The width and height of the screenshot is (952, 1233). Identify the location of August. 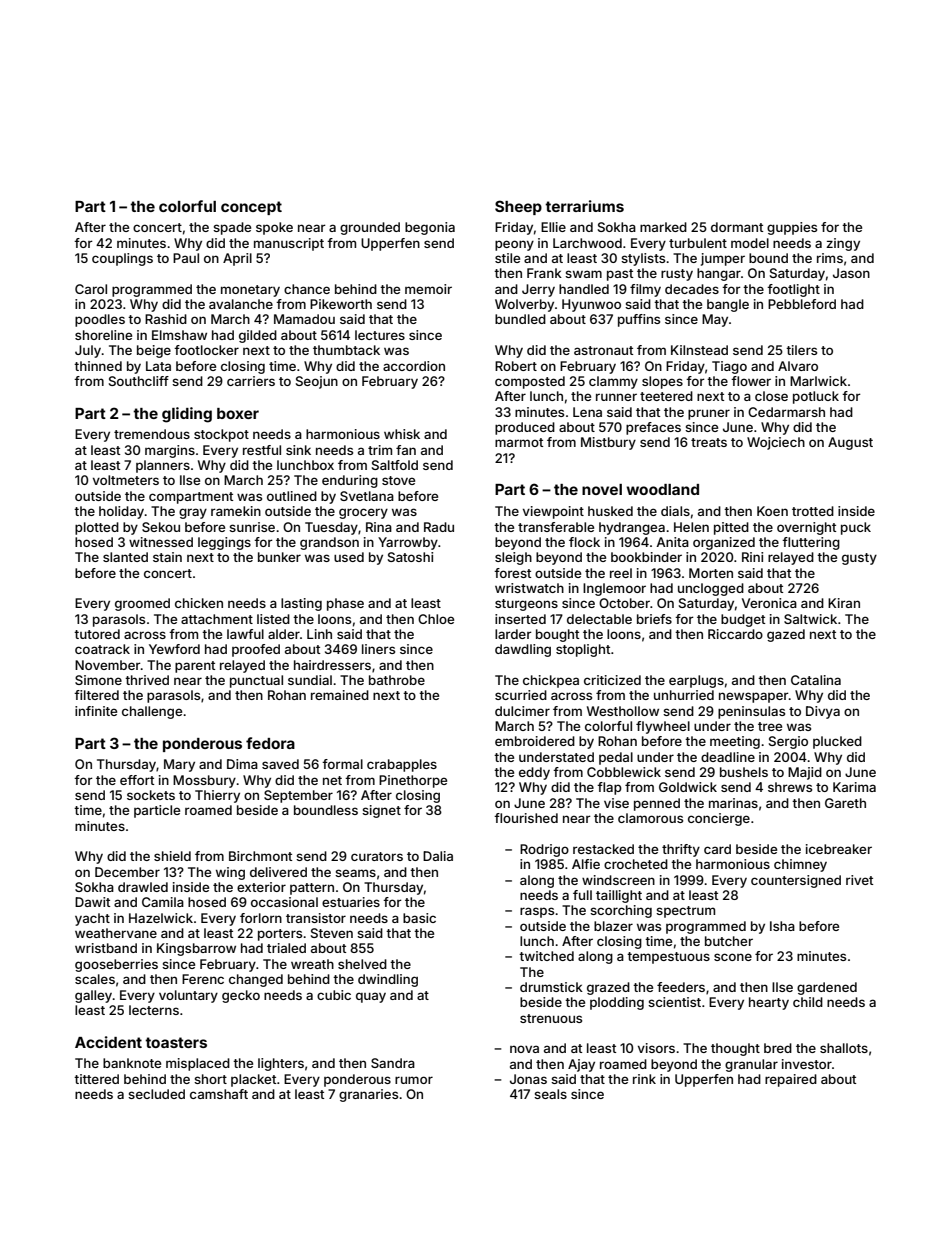
(850, 443).
